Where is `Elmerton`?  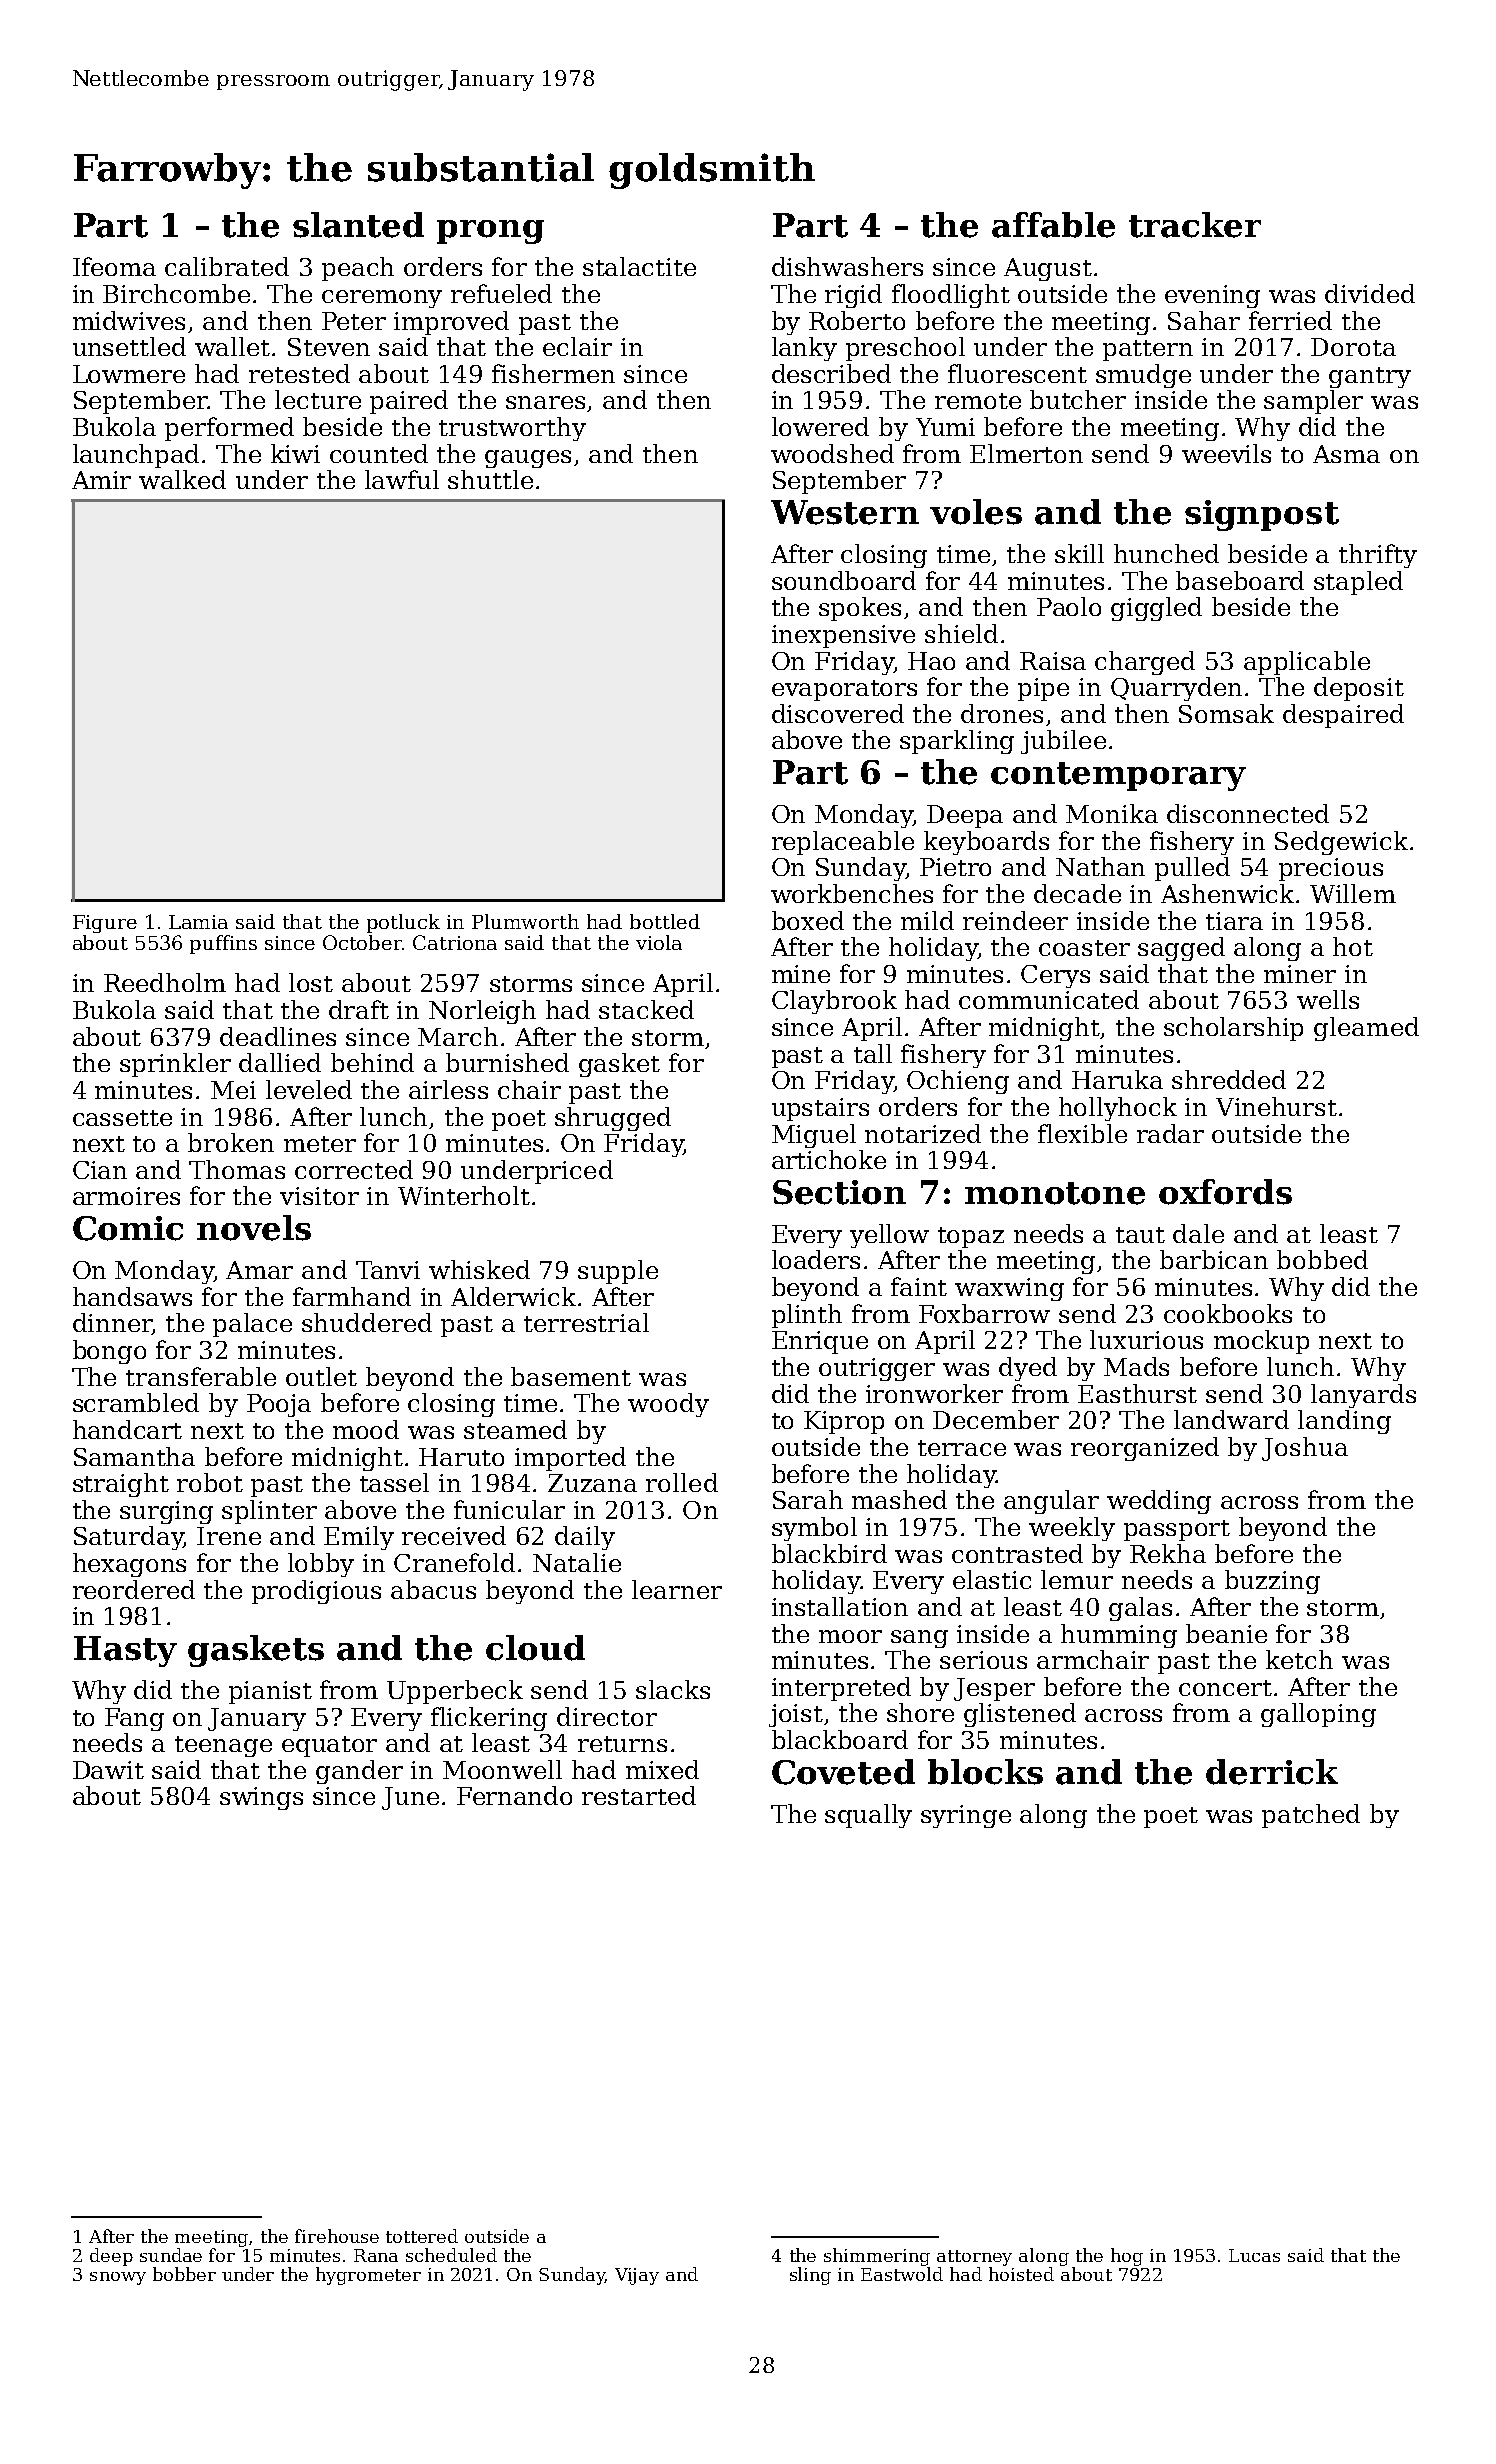 Elmerton is located at coordinates (1026, 453).
